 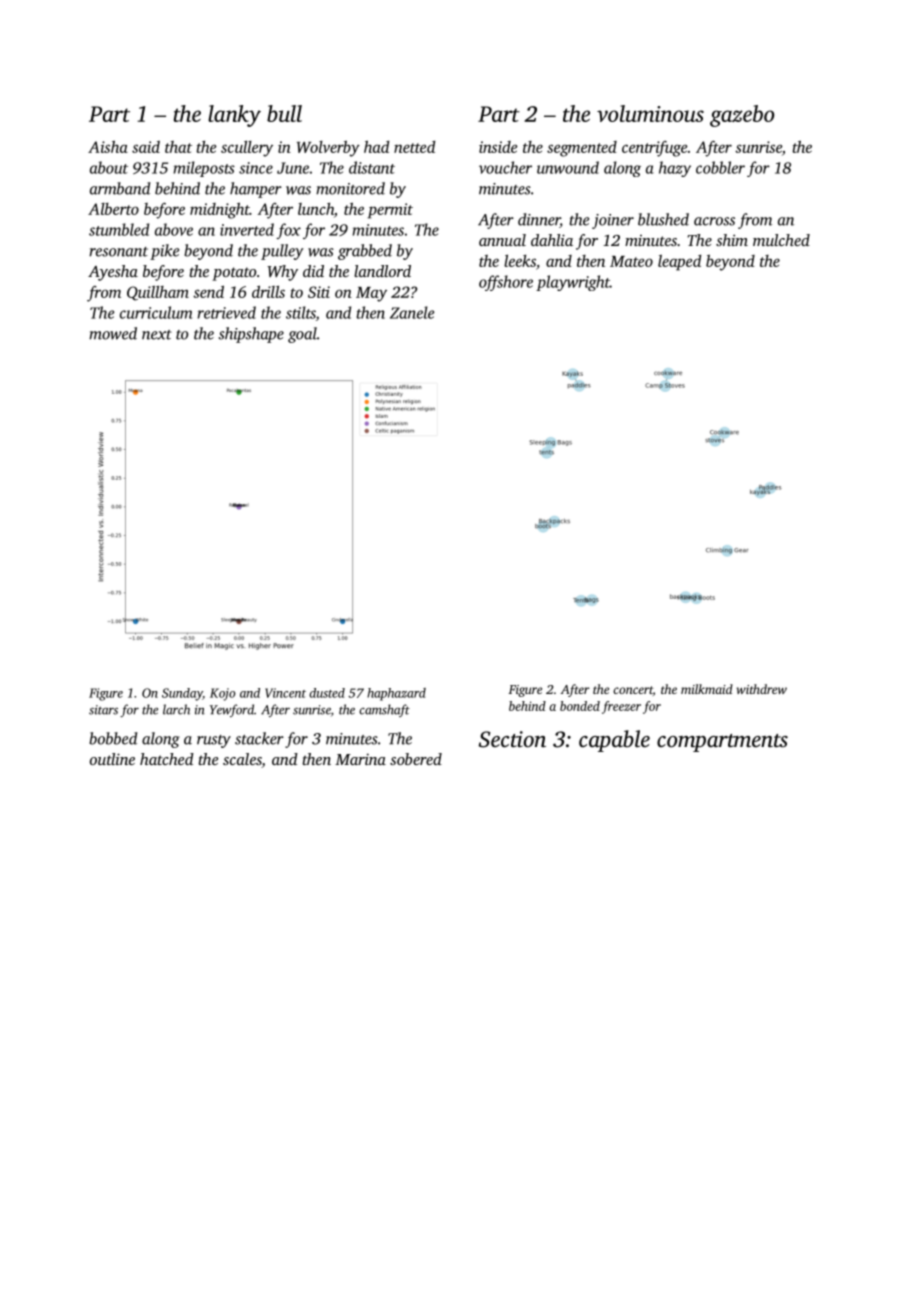 I want to click on mowed, so click(x=113, y=333).
